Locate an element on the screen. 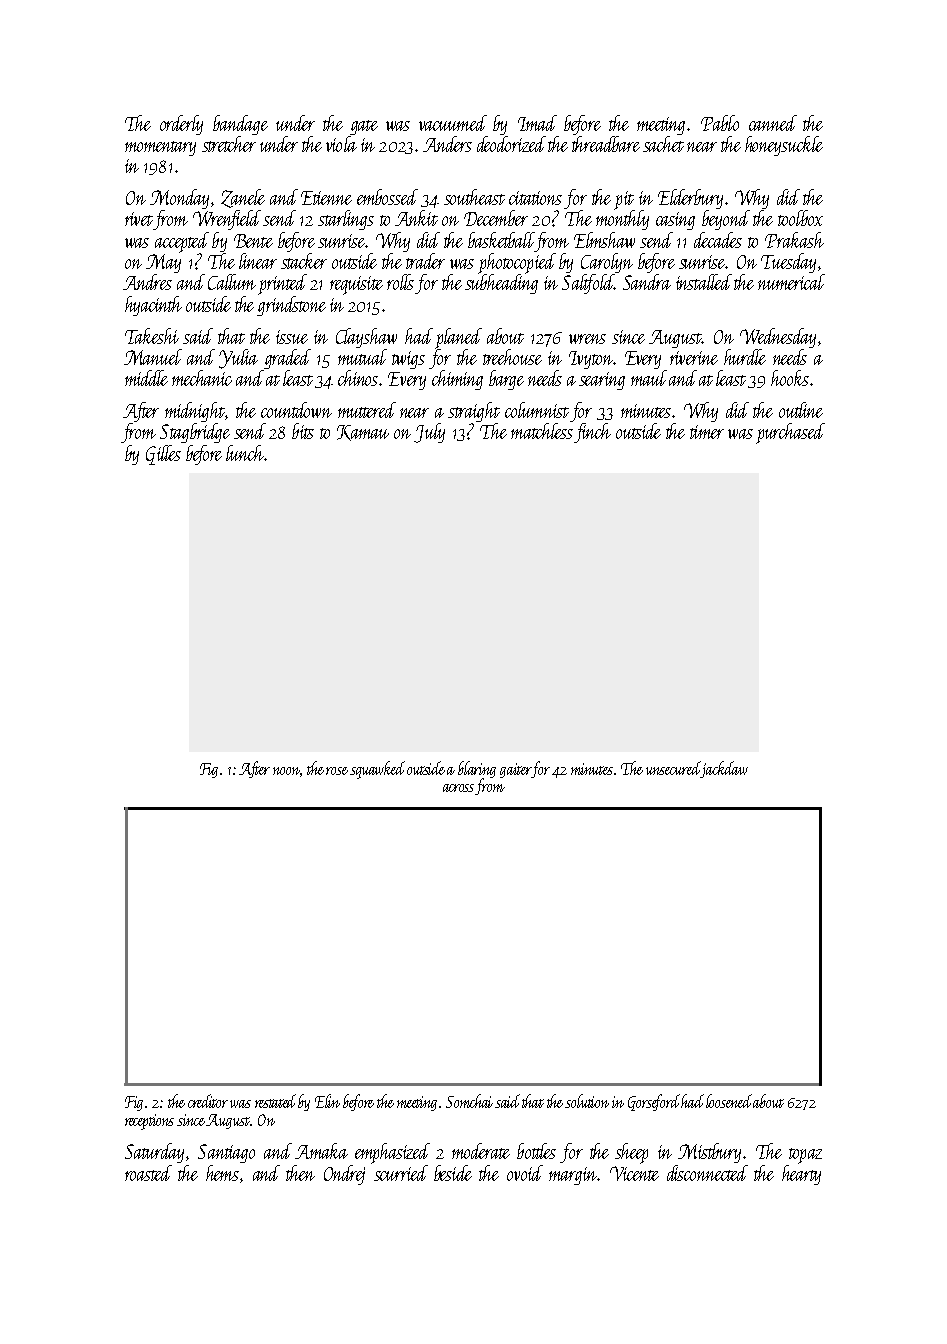  squawked is located at coordinates (377, 770).
